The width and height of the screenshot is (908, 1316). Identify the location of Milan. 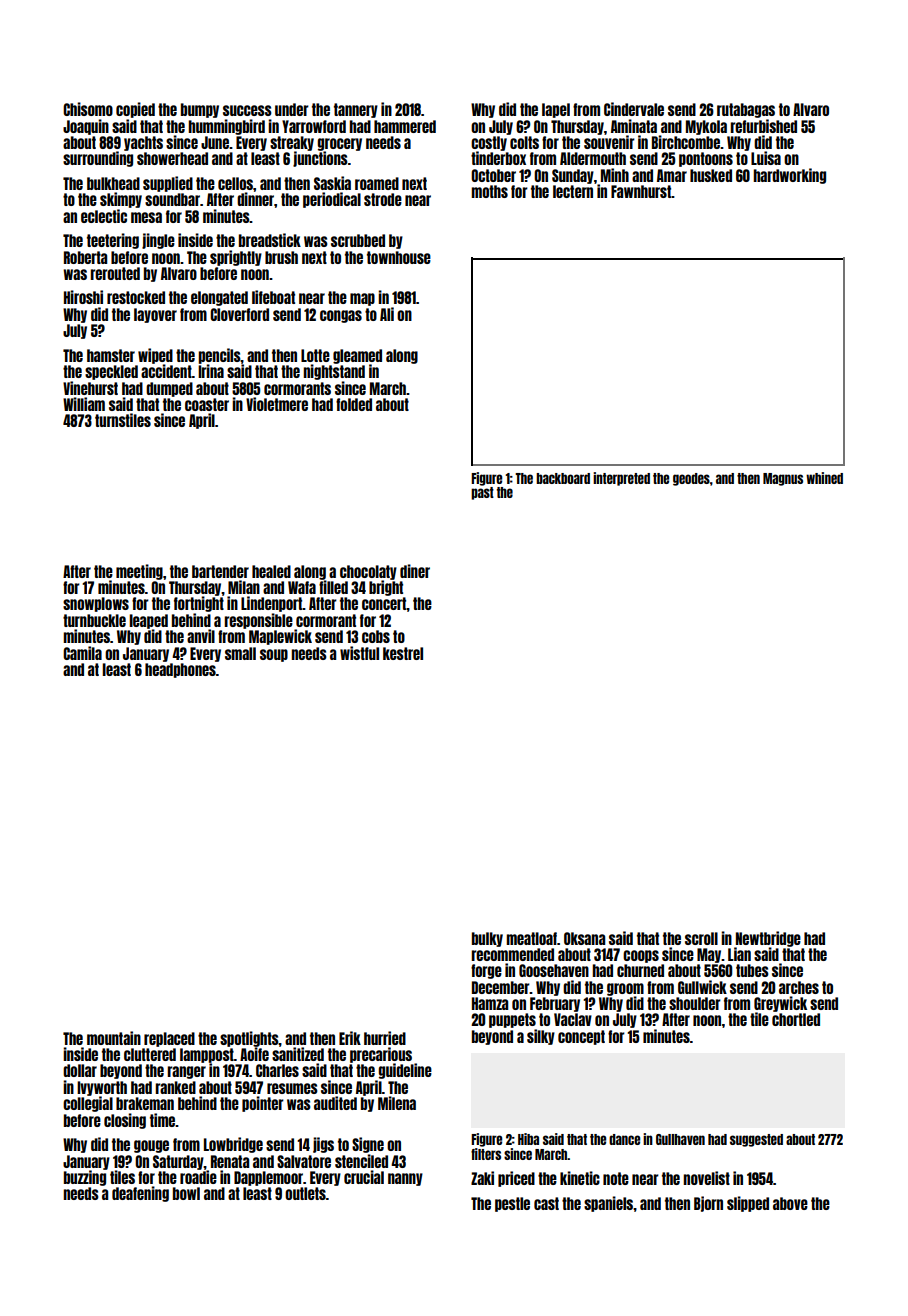
(244, 587).
